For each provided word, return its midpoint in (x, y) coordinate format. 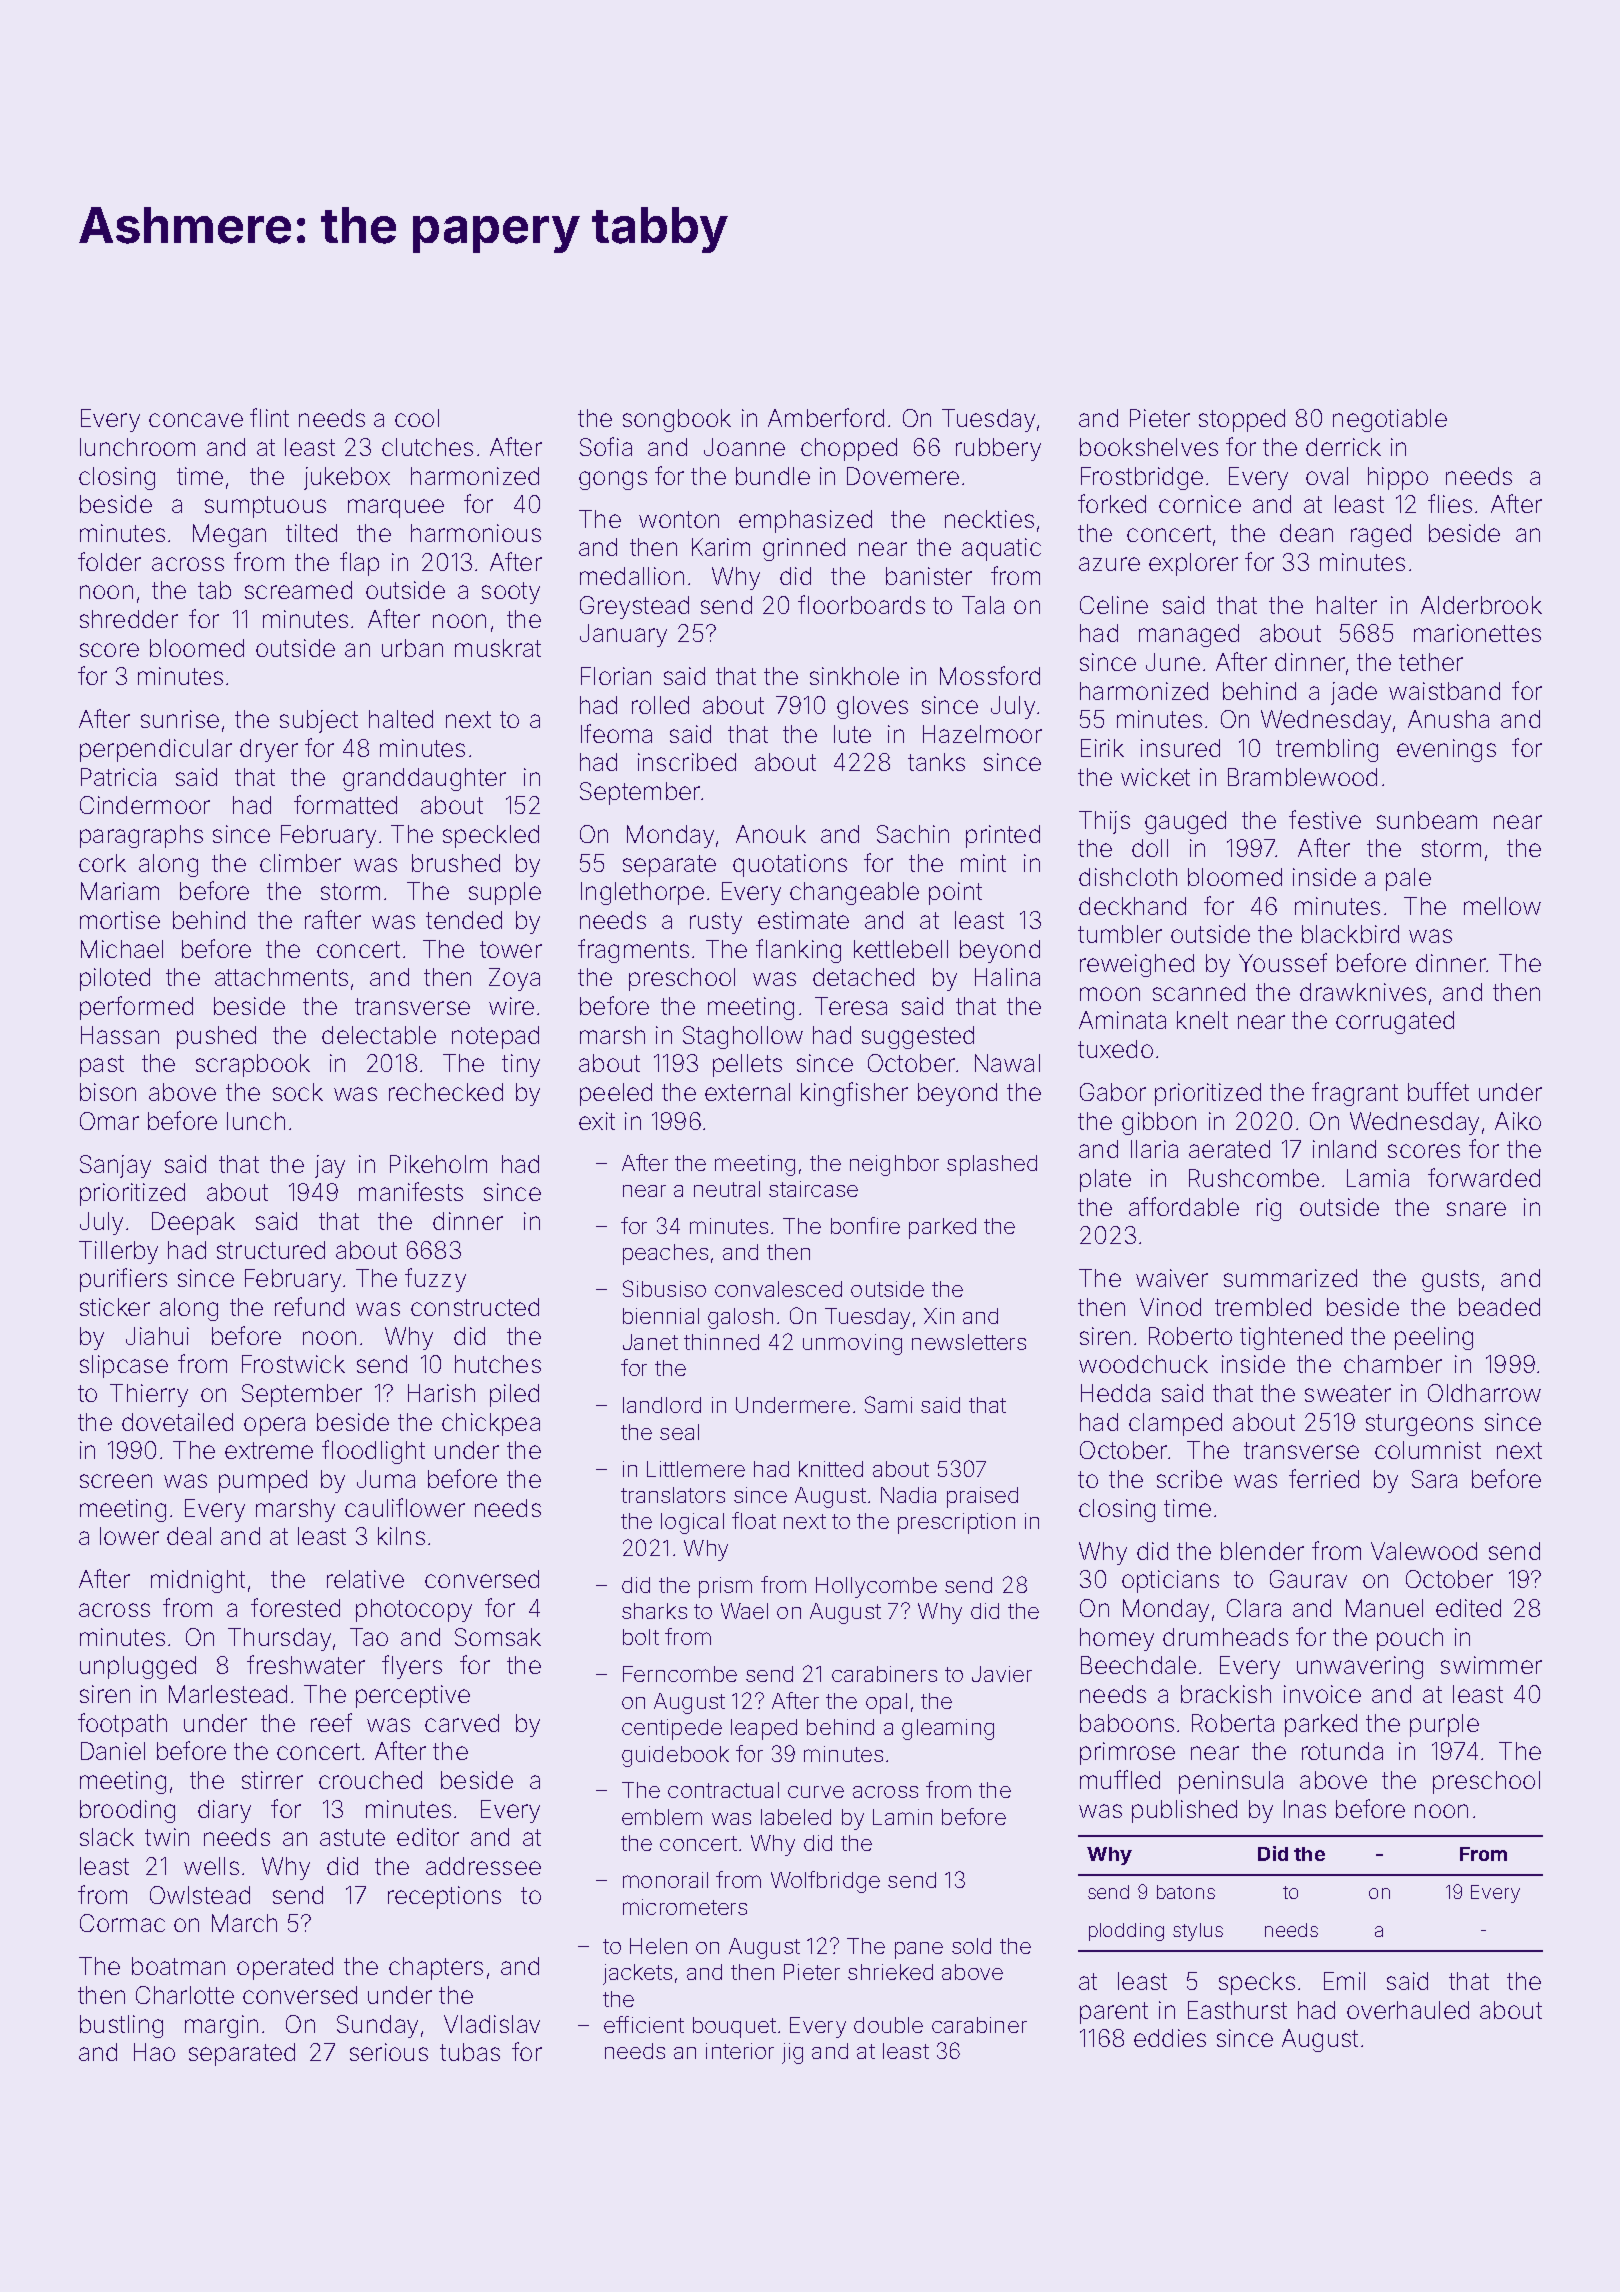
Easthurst (1237, 2010)
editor (428, 1837)
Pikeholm (438, 1164)
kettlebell (901, 949)
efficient (644, 2024)
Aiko (1518, 1121)
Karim (721, 547)
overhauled (1408, 2010)
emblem (662, 1817)
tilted (311, 533)
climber (300, 863)
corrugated (1395, 1022)
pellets (747, 1065)
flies (1450, 503)
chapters (436, 1968)
